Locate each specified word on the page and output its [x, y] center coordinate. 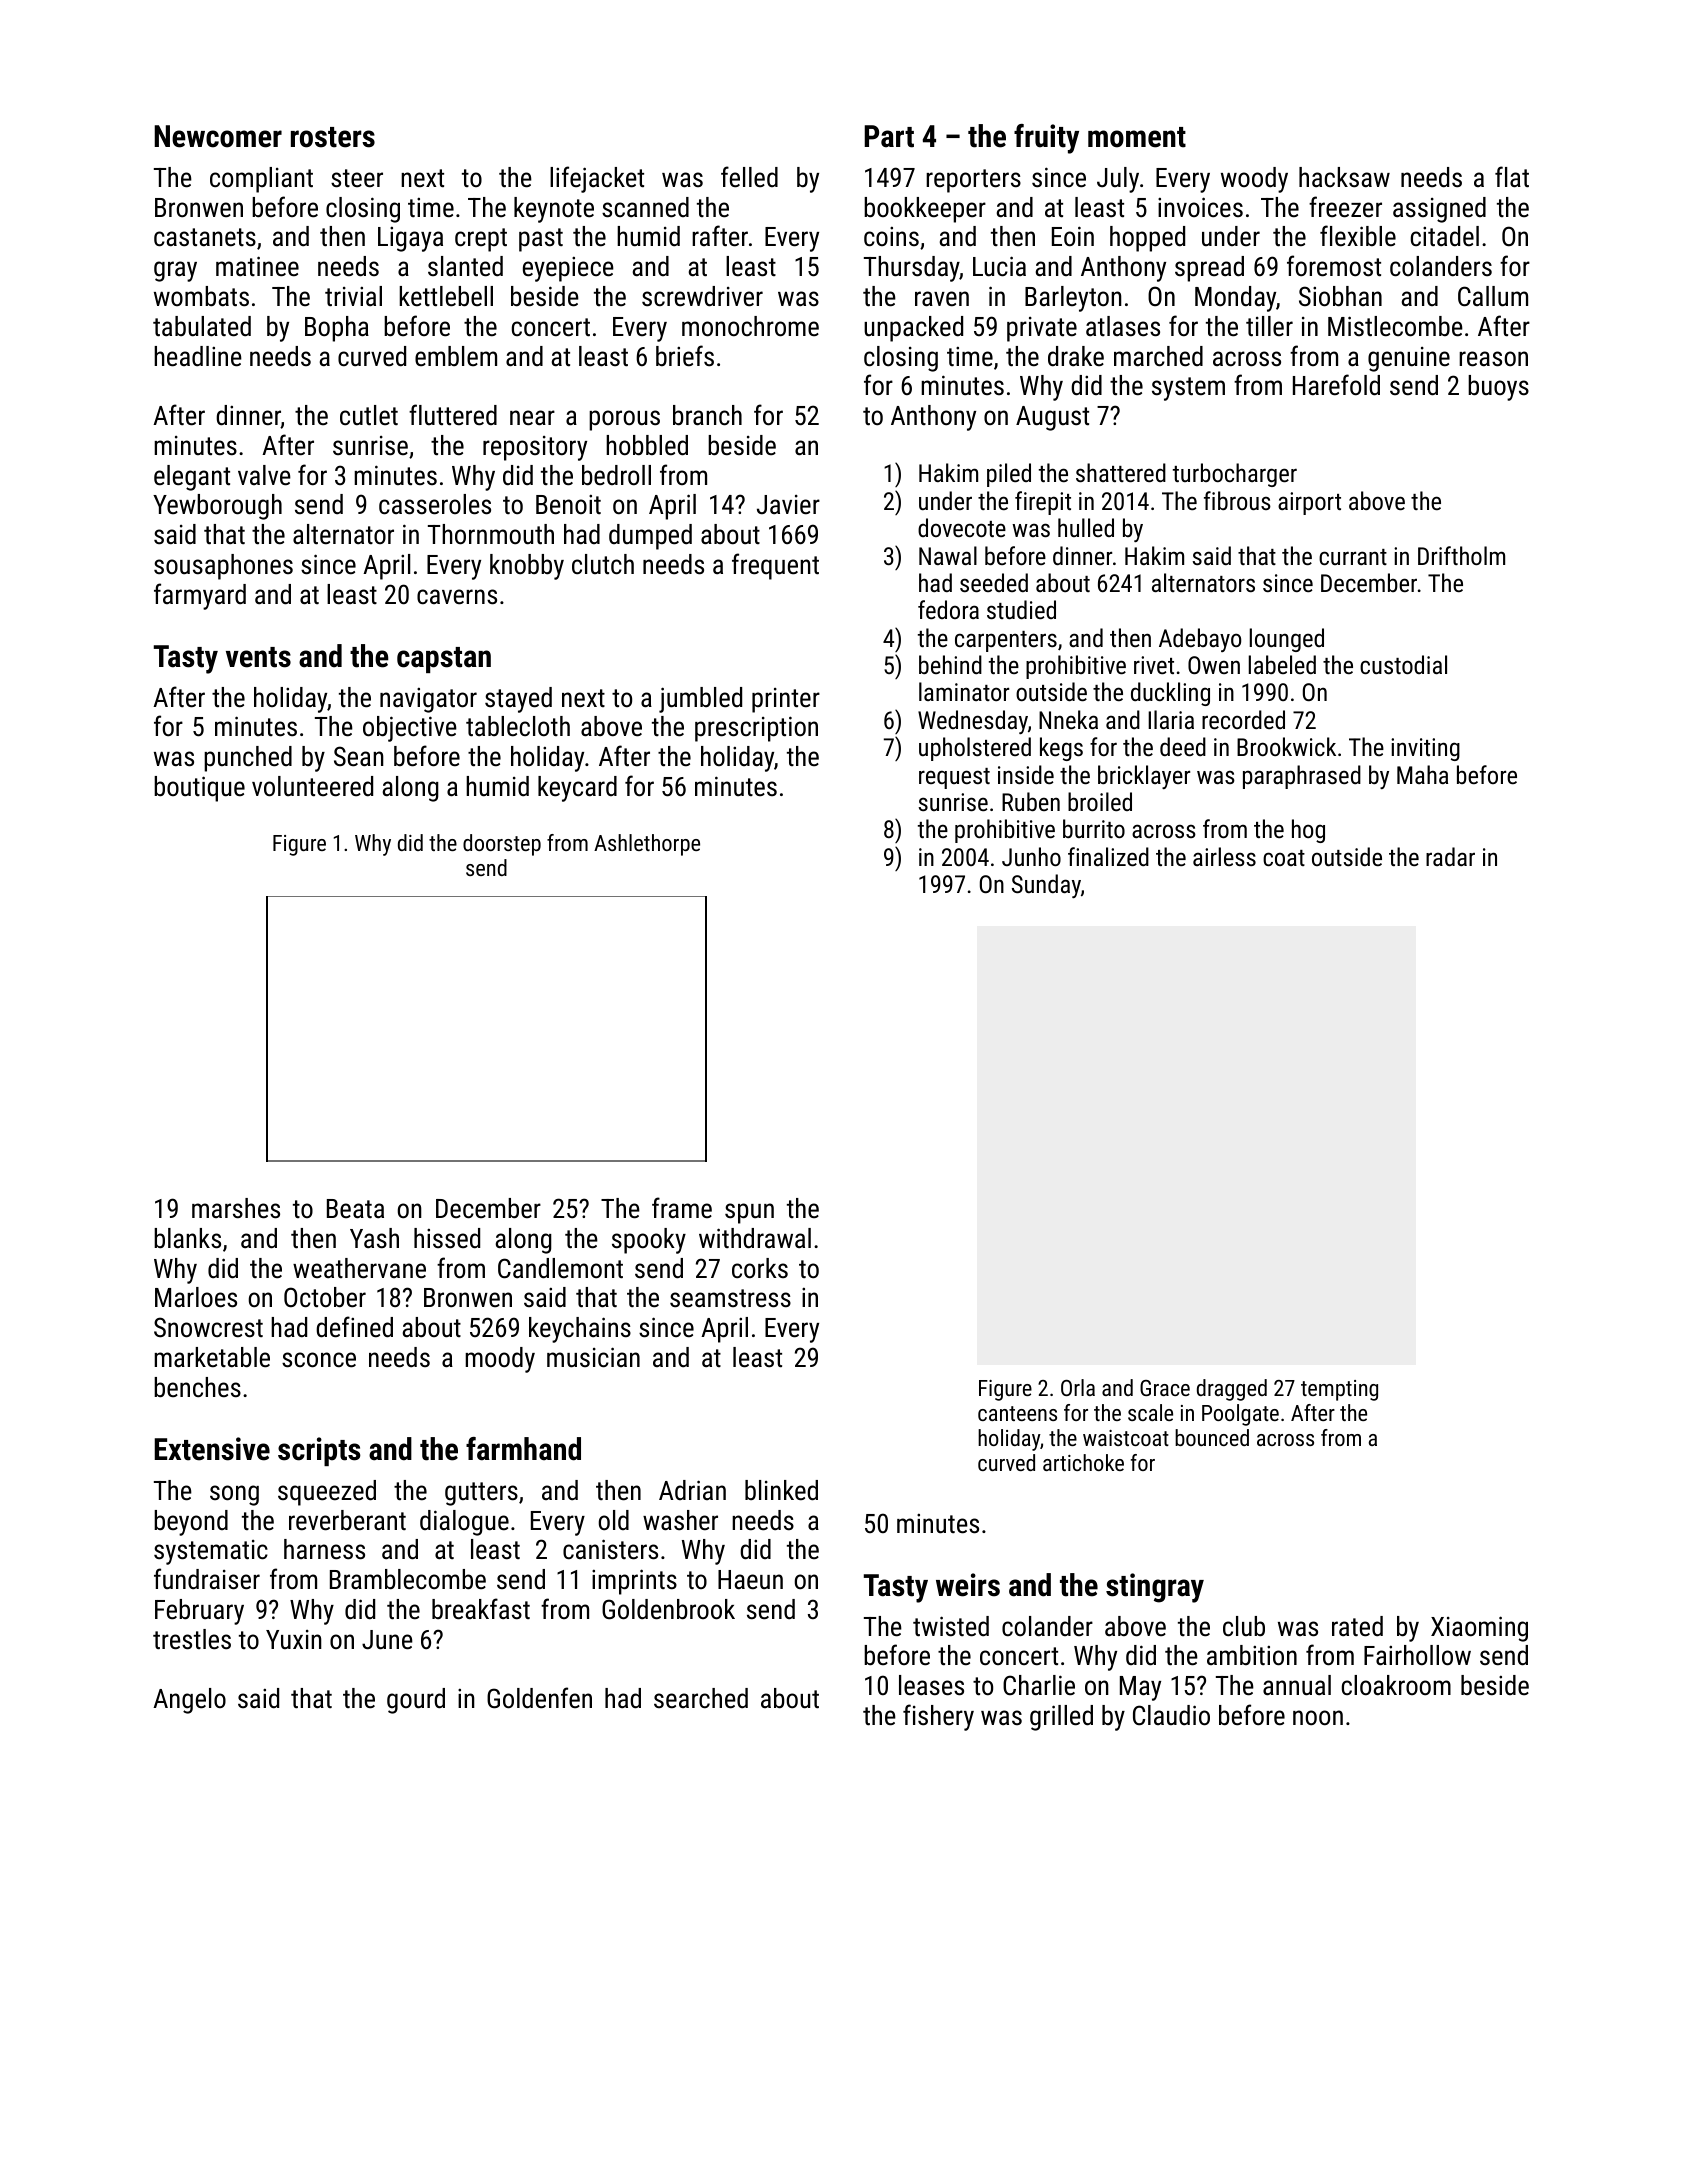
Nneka [1068, 719]
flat [1512, 177]
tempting [1339, 1390]
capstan [444, 660]
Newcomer [218, 136]
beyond [191, 1523]
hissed [447, 1238]
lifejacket [597, 179]
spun [749, 1213]
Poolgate [1240, 1415]
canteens [1017, 1413]
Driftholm [1461, 555]
